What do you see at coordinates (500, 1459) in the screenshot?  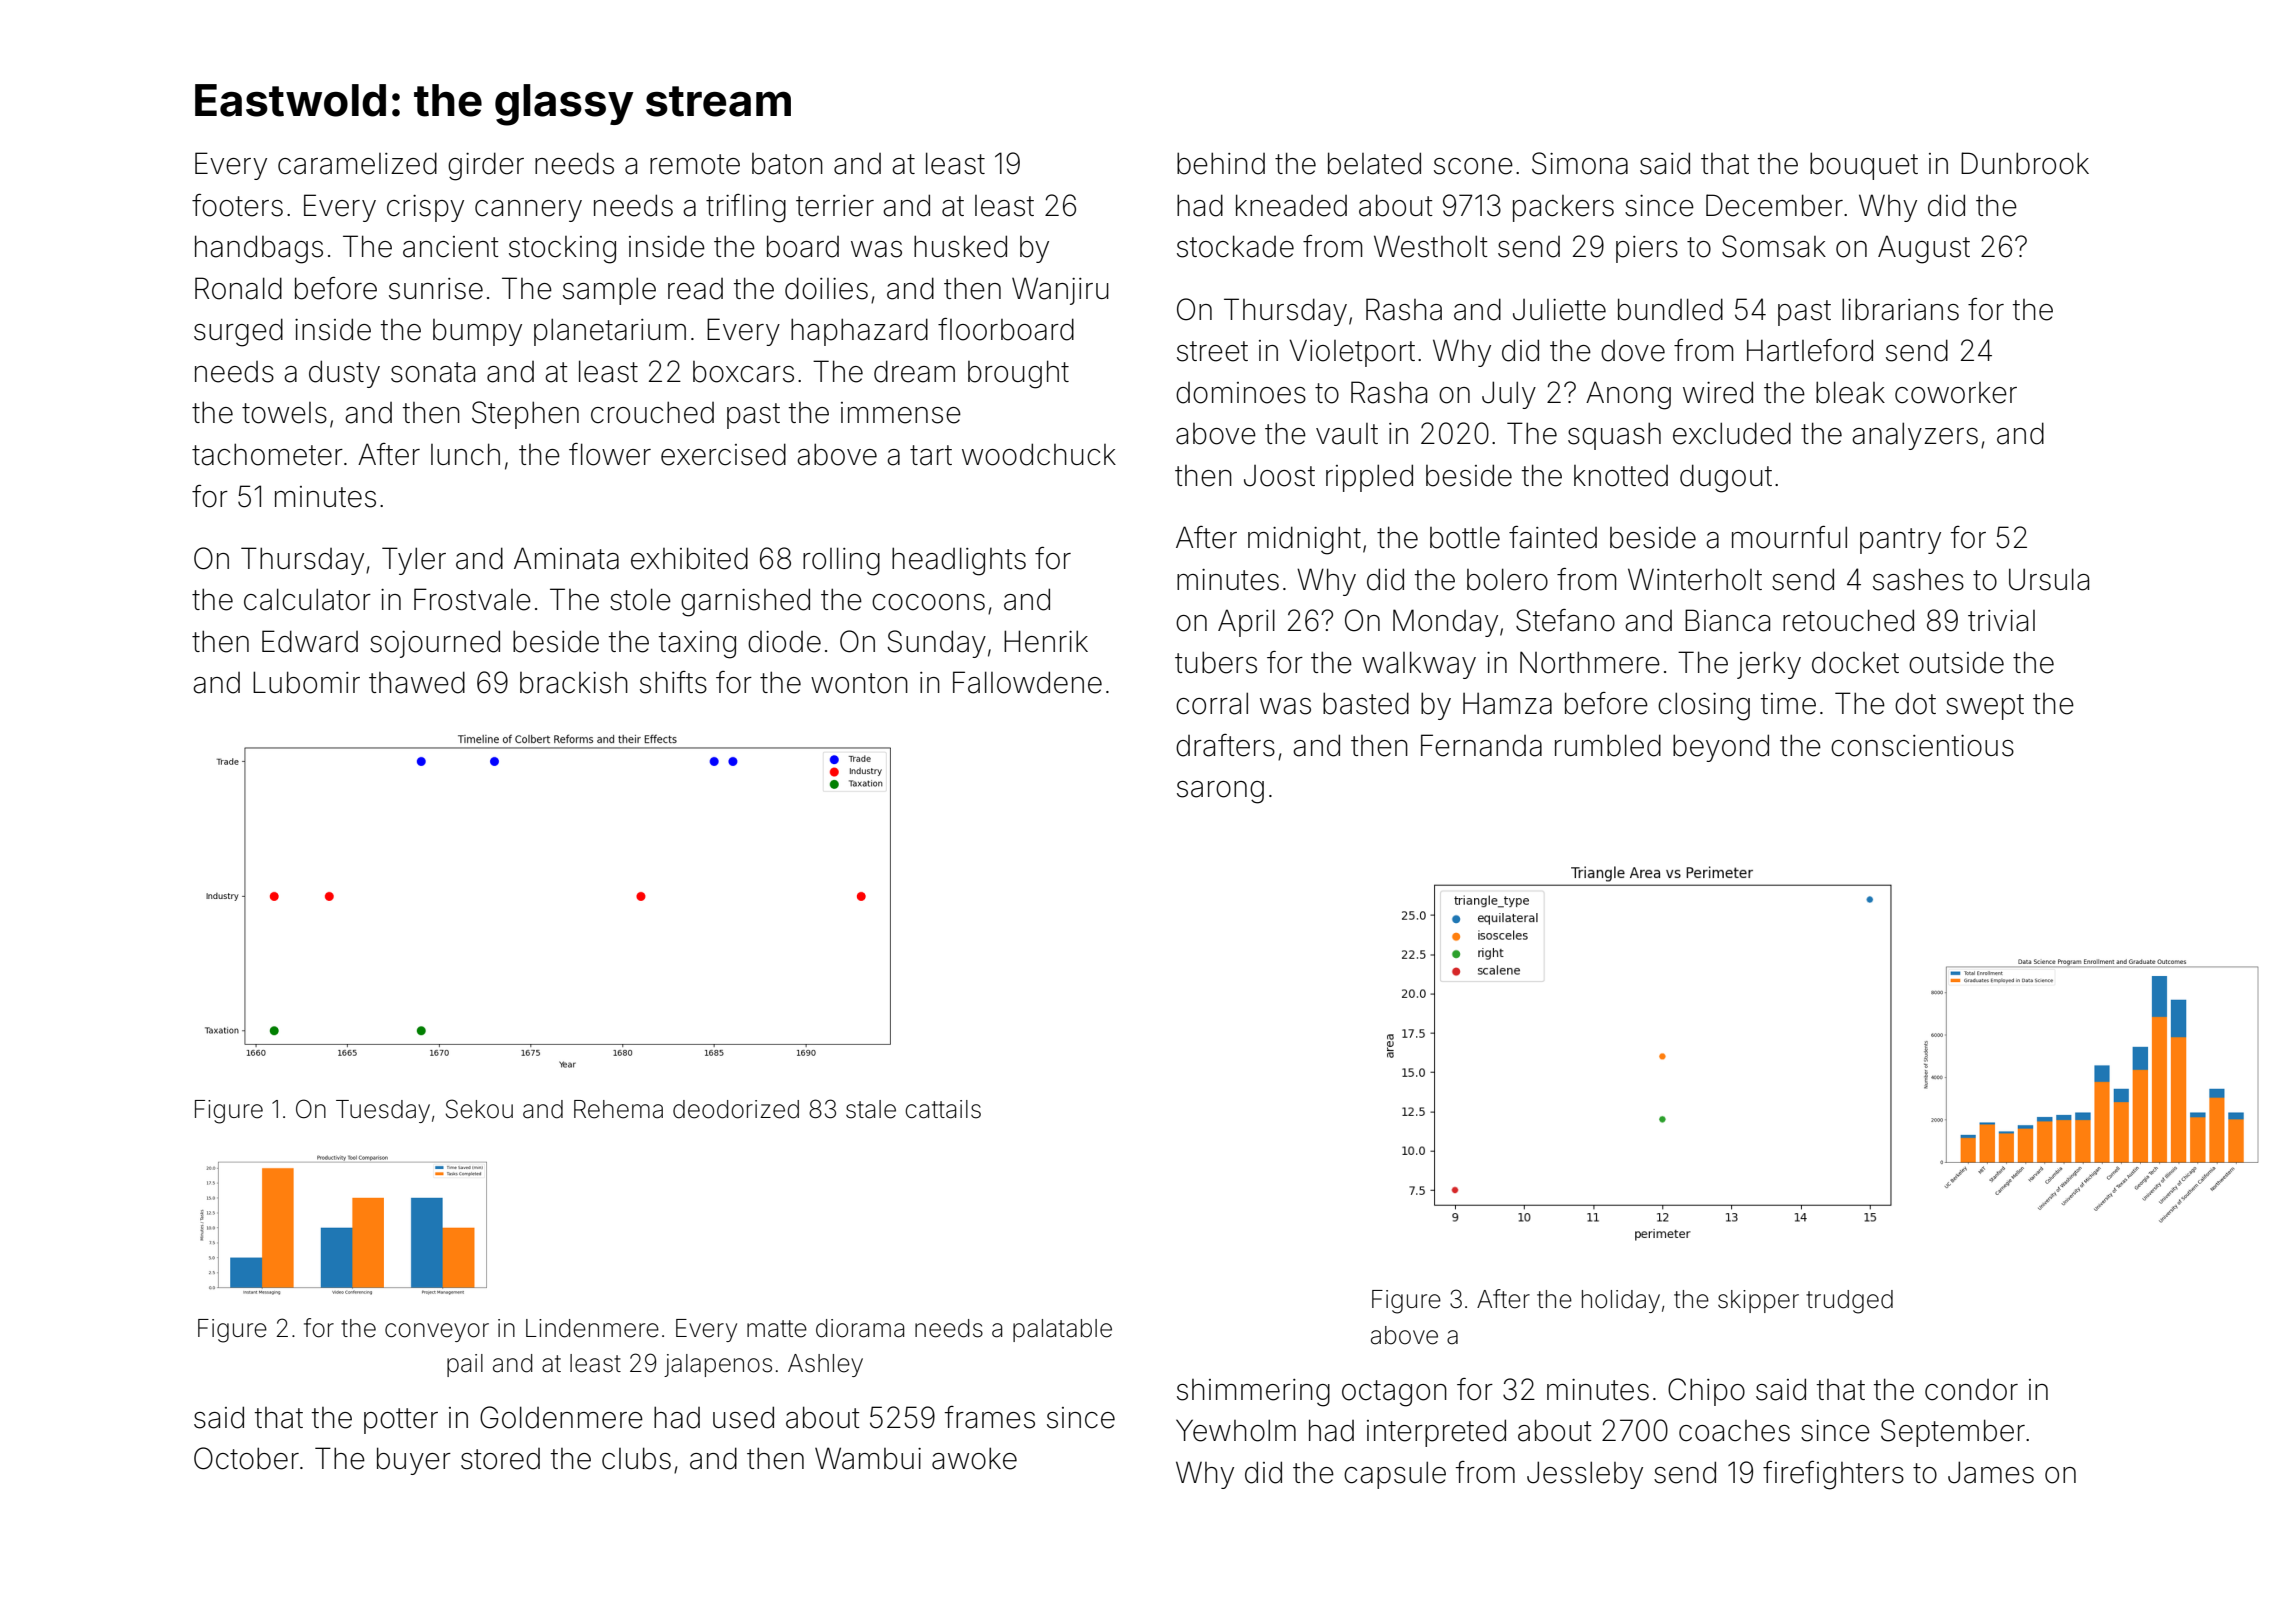 I see `stored` at bounding box center [500, 1459].
